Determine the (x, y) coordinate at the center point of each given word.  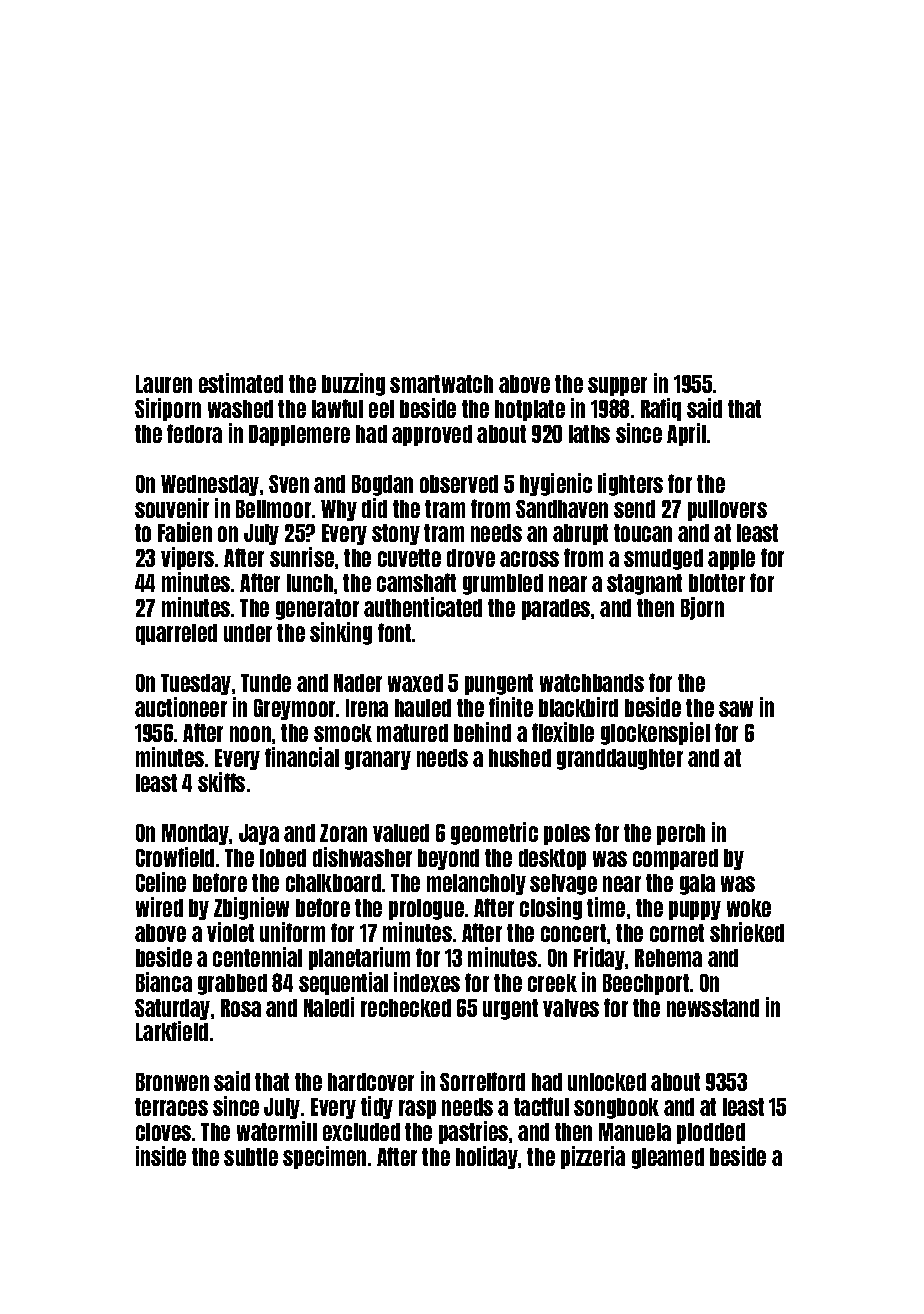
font (394, 632)
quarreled (176, 634)
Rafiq (661, 409)
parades (556, 609)
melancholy (476, 884)
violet (230, 932)
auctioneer (181, 707)
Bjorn (702, 608)
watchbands (592, 683)
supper (617, 386)
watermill (277, 1131)
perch (681, 834)
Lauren (164, 384)
